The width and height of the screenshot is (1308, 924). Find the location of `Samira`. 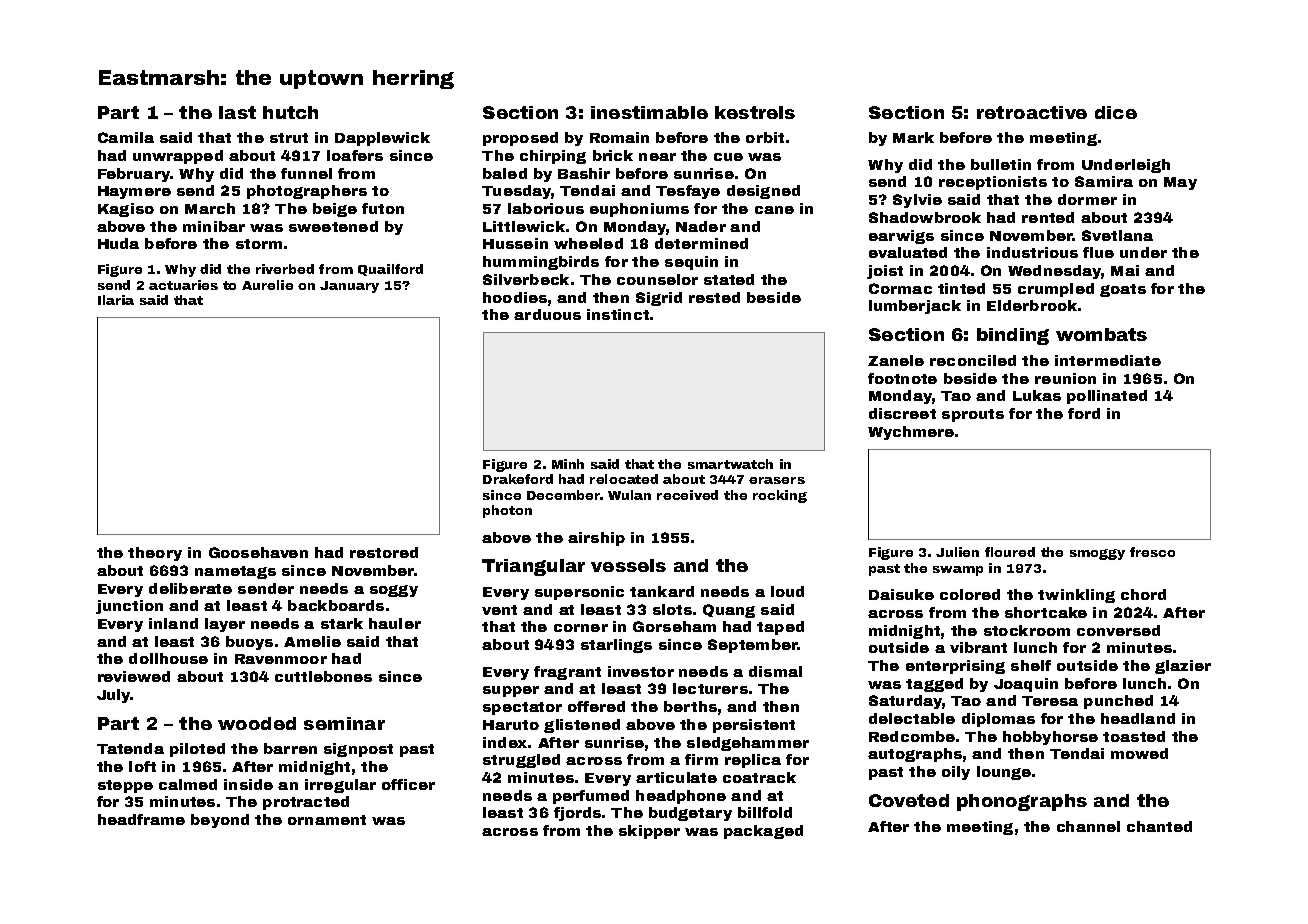

Samira is located at coordinates (1104, 181).
